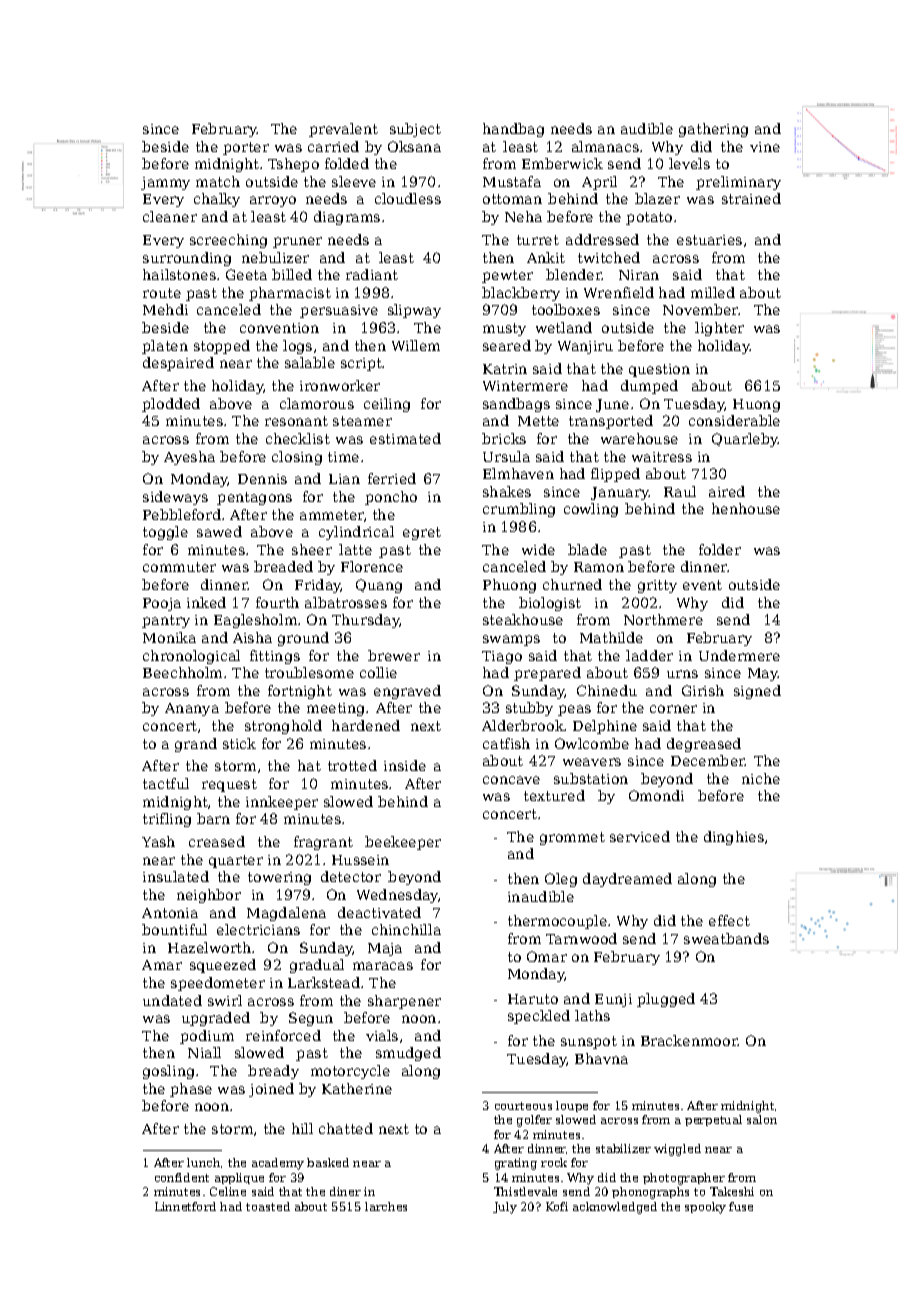 This document has height=1311, width=924. I want to click on flipped, so click(615, 475).
